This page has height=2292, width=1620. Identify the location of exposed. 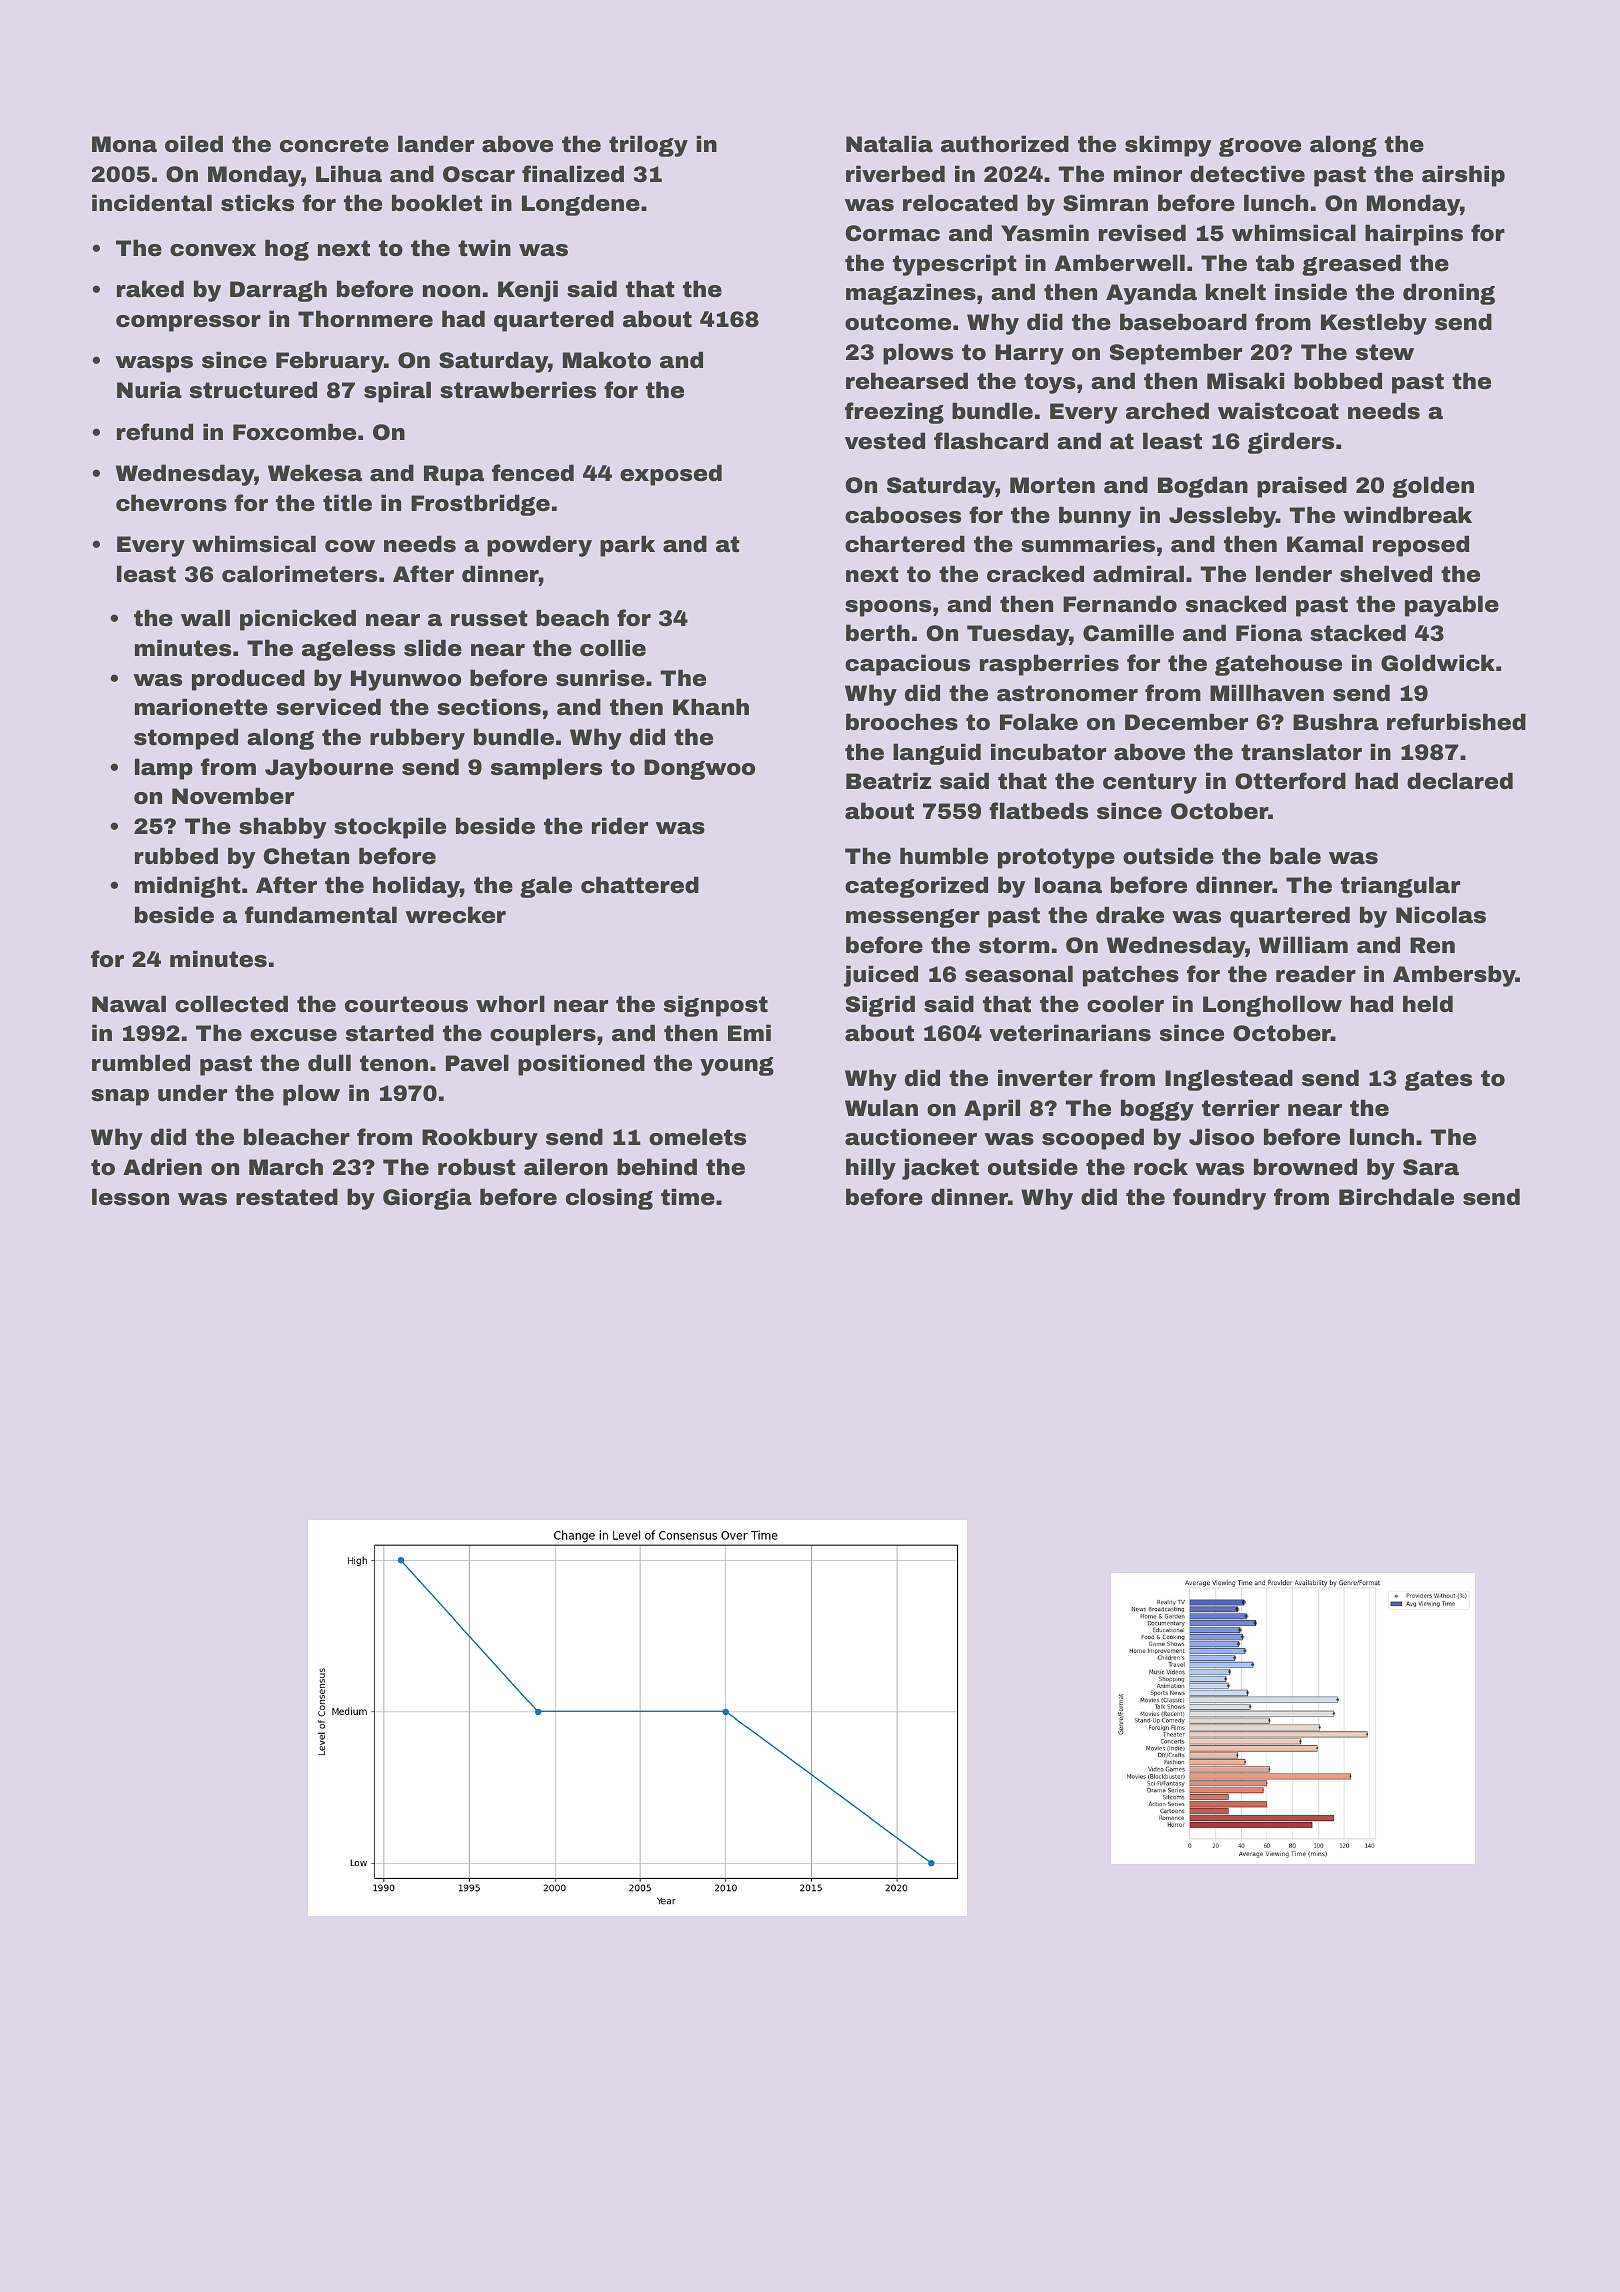
(671, 475).
